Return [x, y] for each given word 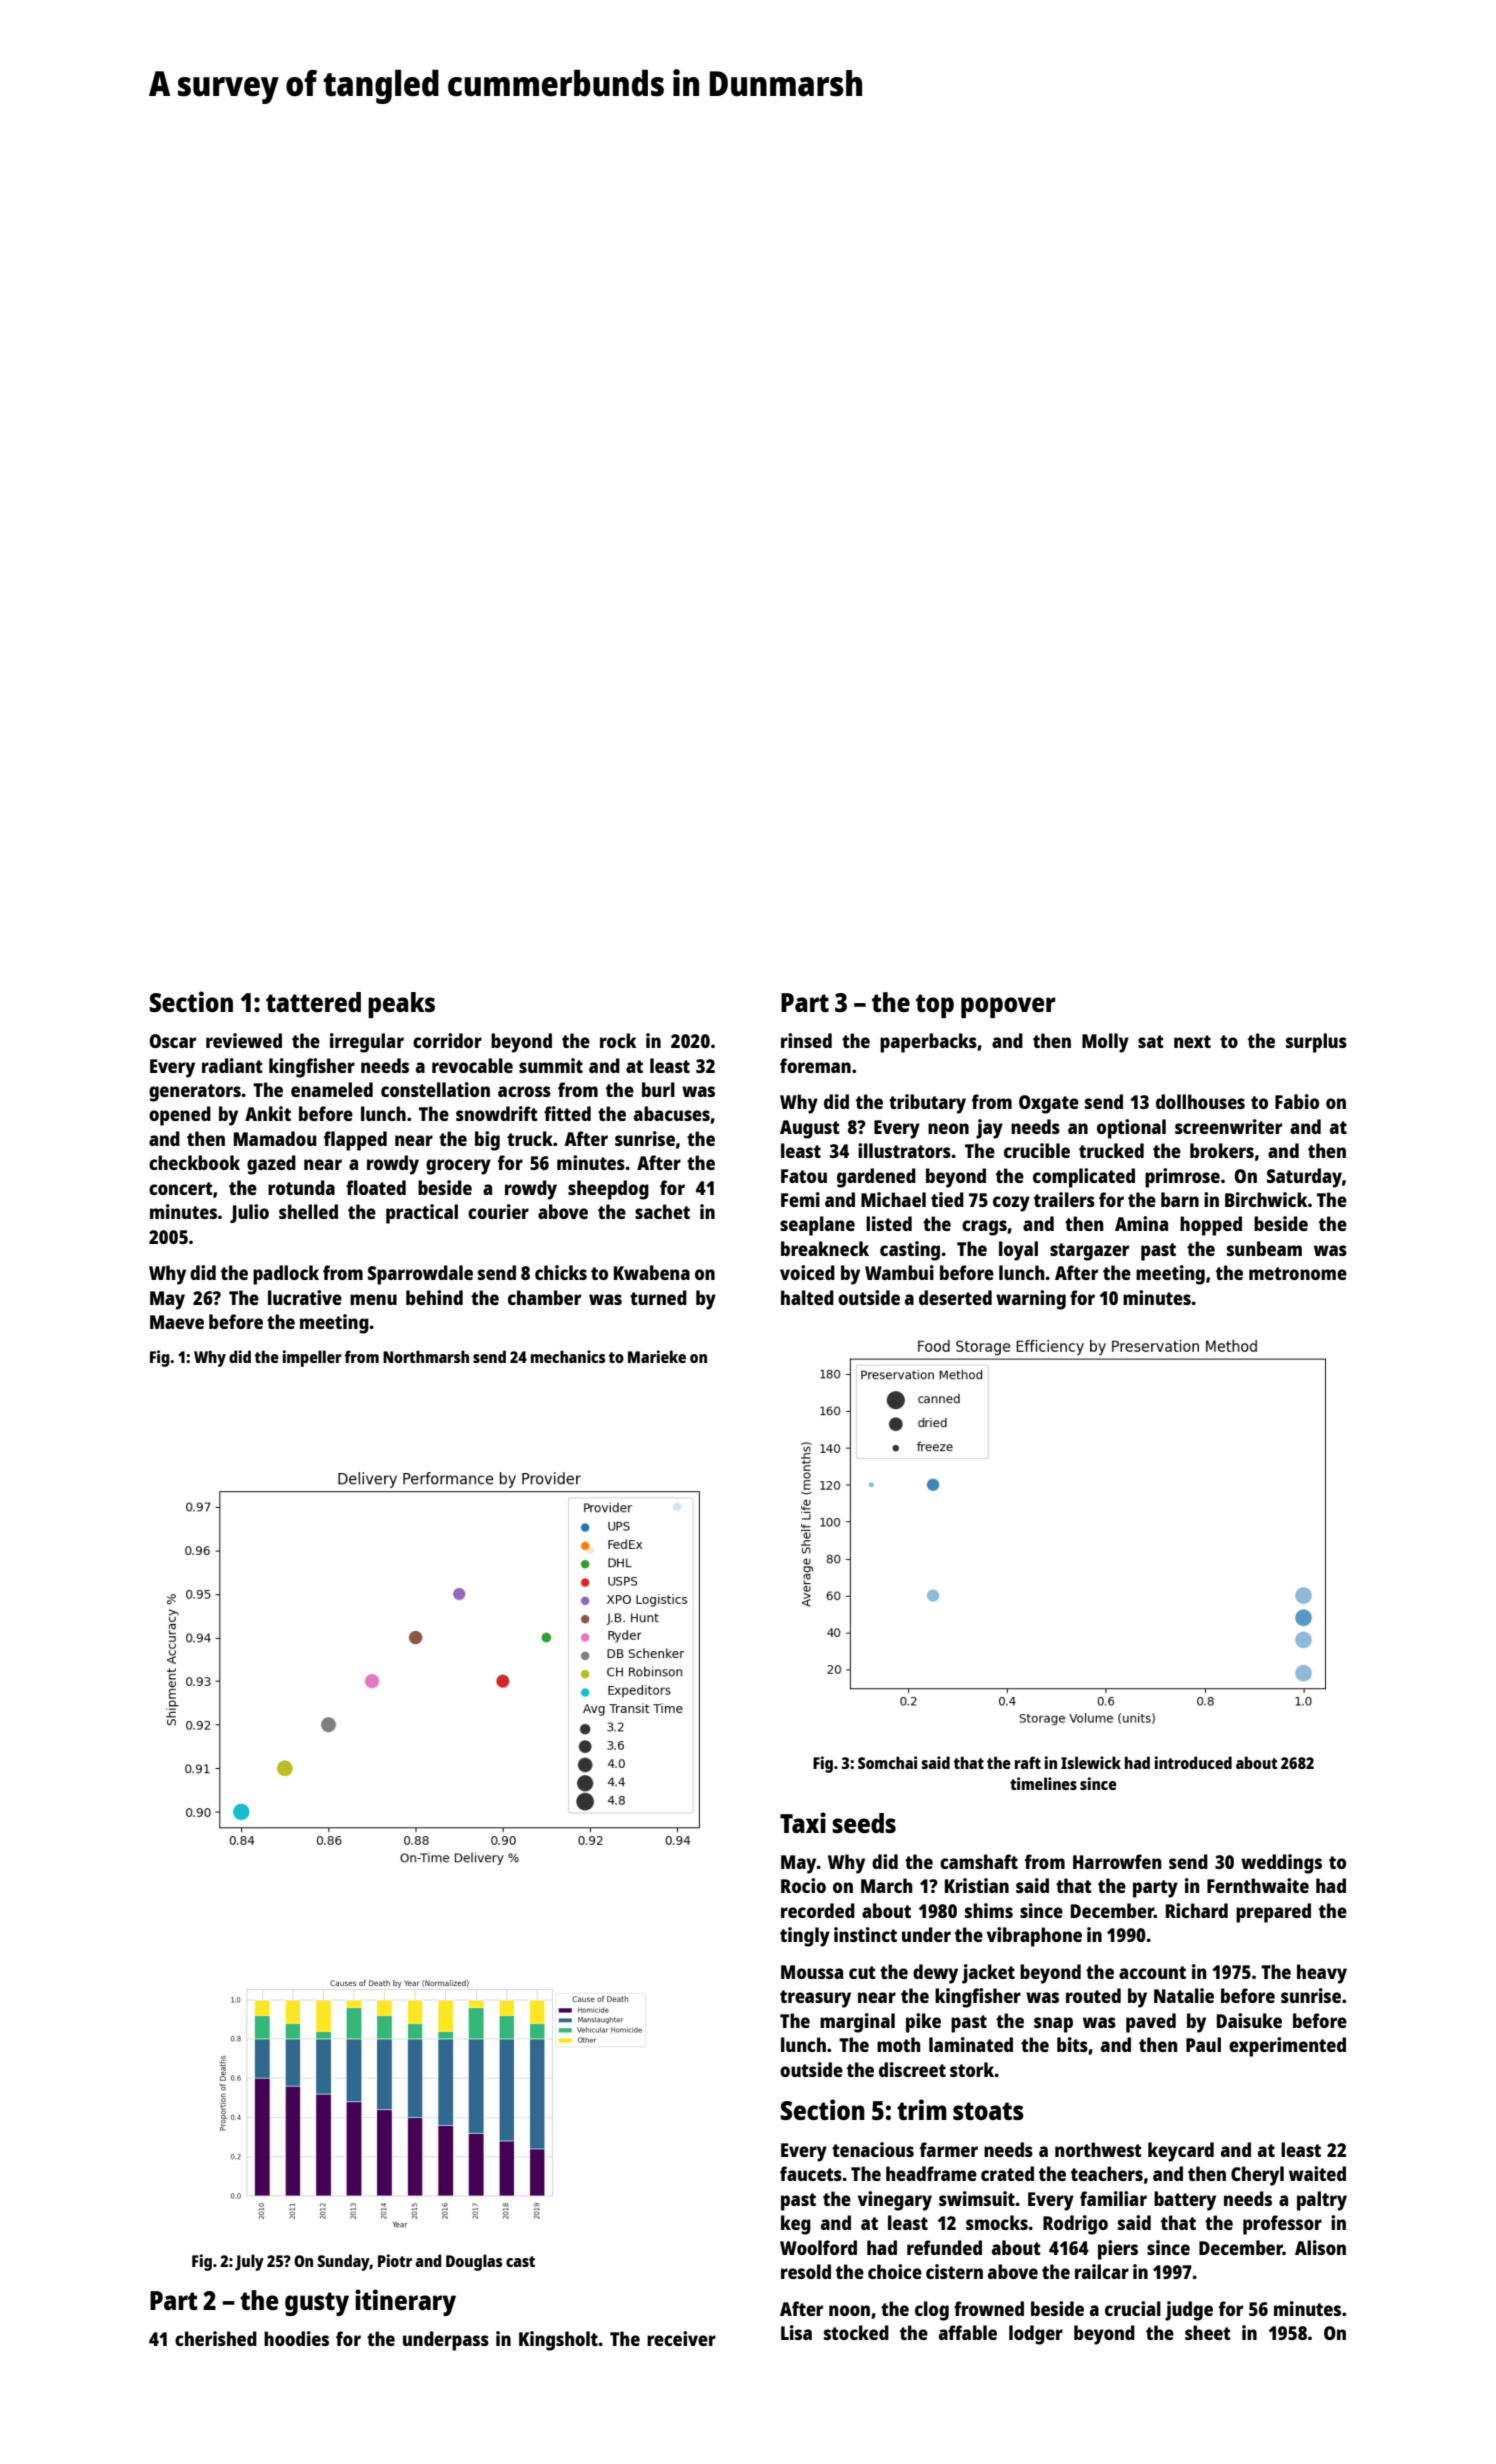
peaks [401, 1005]
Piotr [395, 2260]
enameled [332, 1089]
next [1192, 1041]
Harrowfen [1117, 1861]
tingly [805, 1937]
